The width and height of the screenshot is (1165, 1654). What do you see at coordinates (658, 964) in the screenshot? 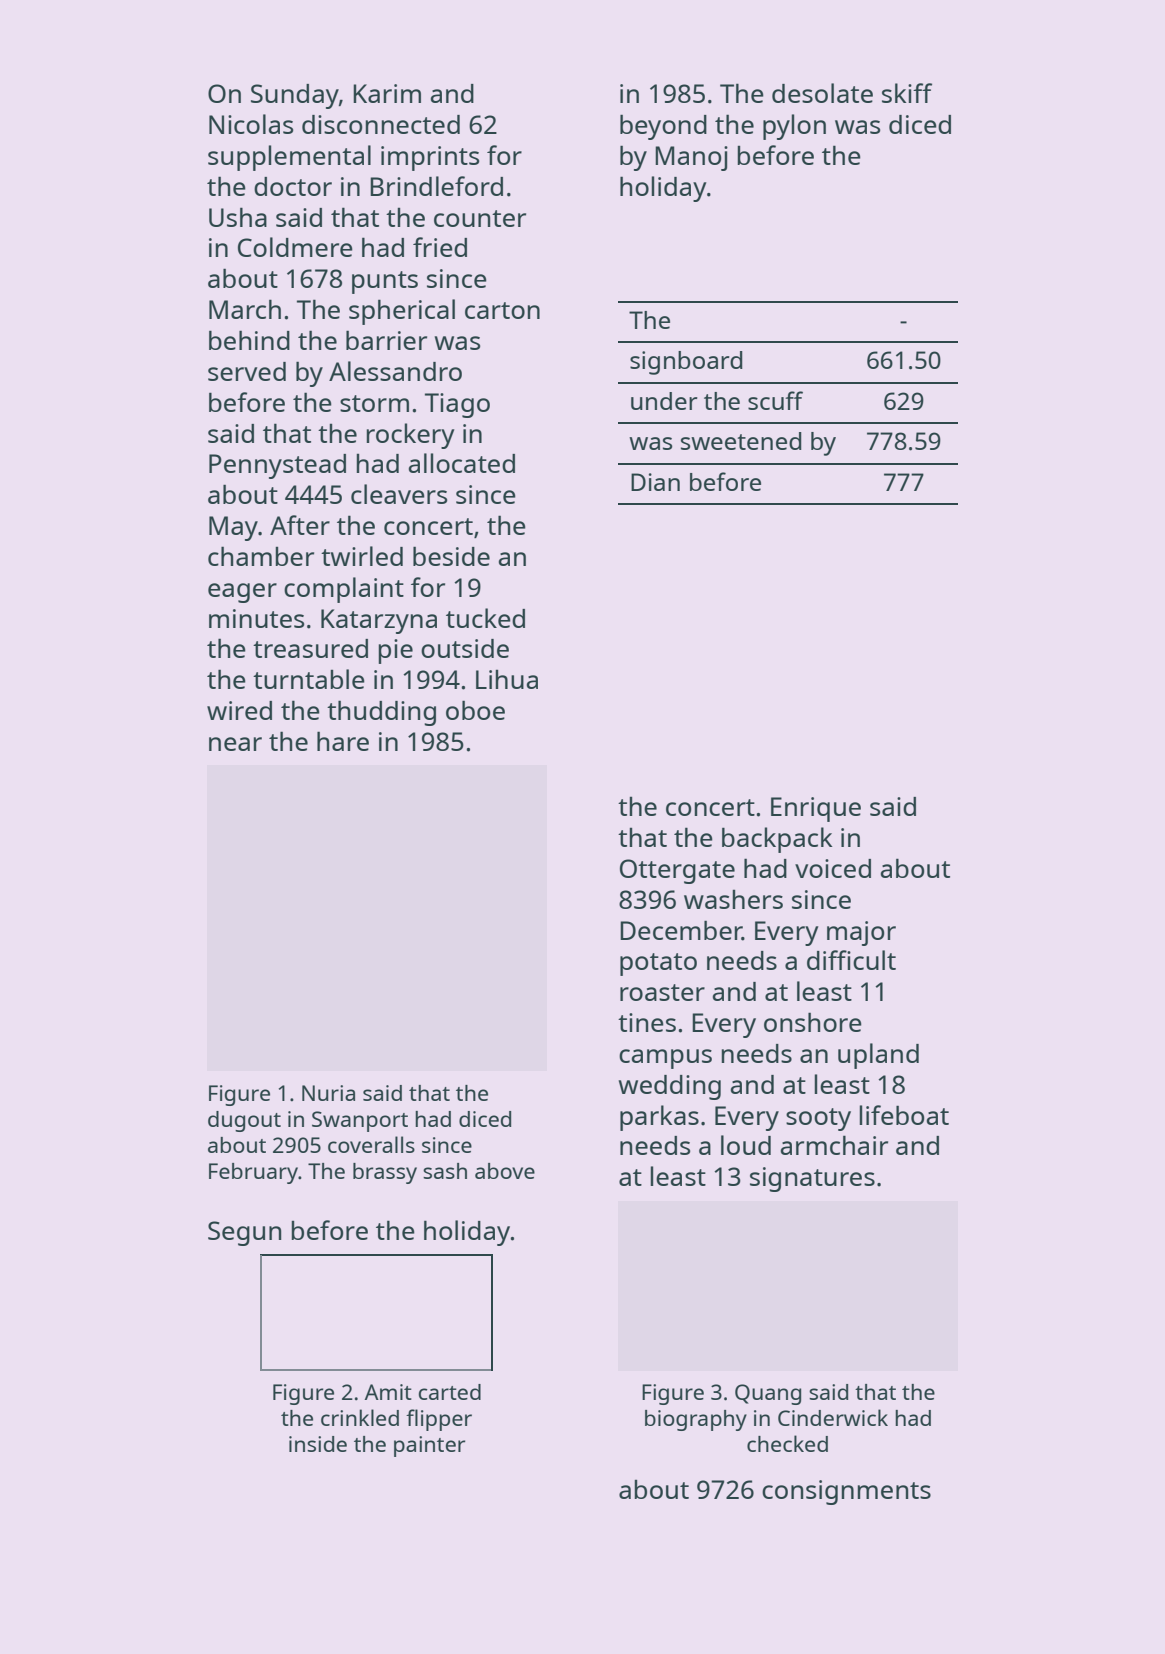
I see `potato` at bounding box center [658, 964].
